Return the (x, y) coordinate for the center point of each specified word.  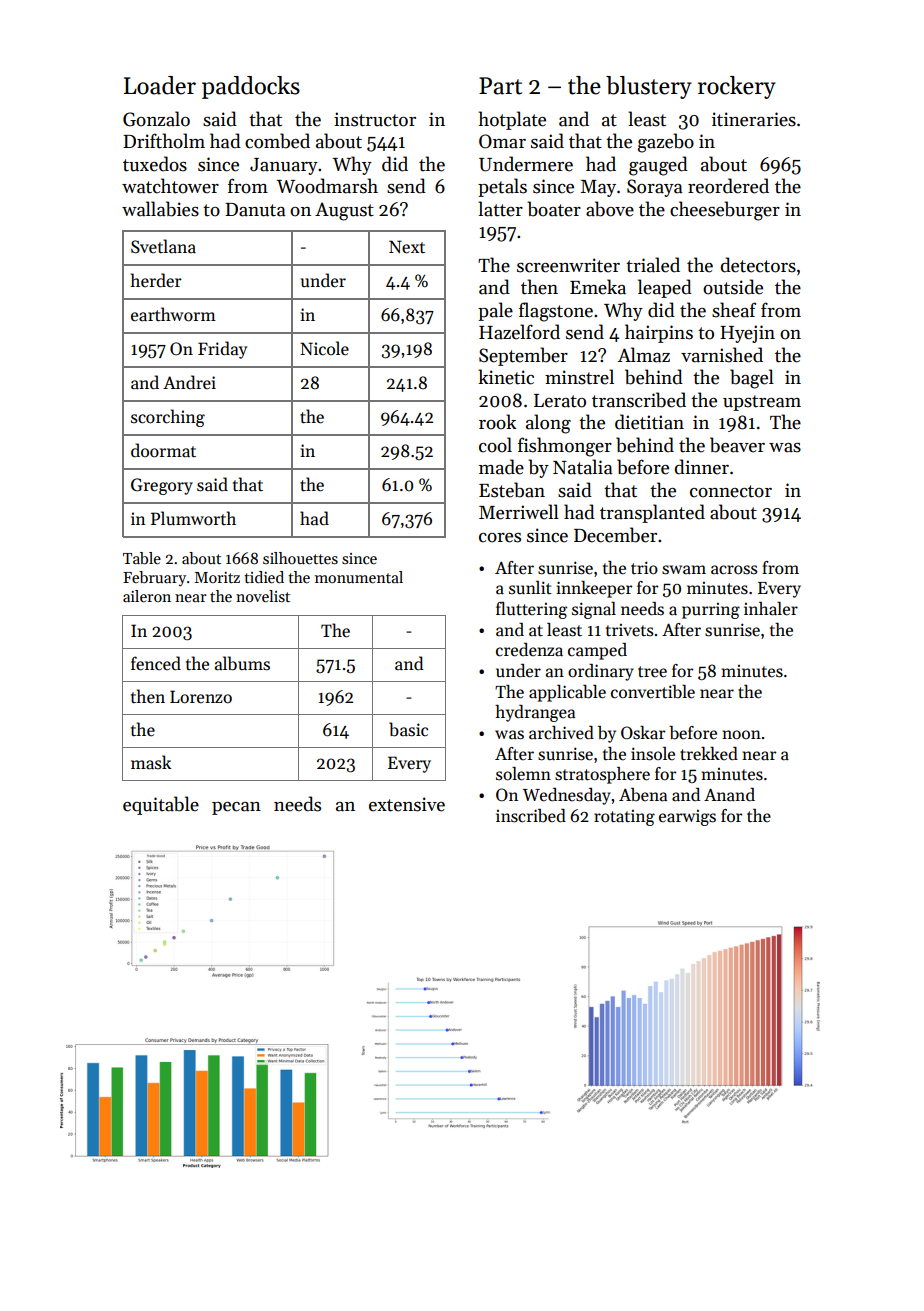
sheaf (734, 310)
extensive (407, 804)
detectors (758, 265)
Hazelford (519, 332)
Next (407, 247)
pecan (236, 808)
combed (277, 141)
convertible (653, 692)
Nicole (324, 348)
